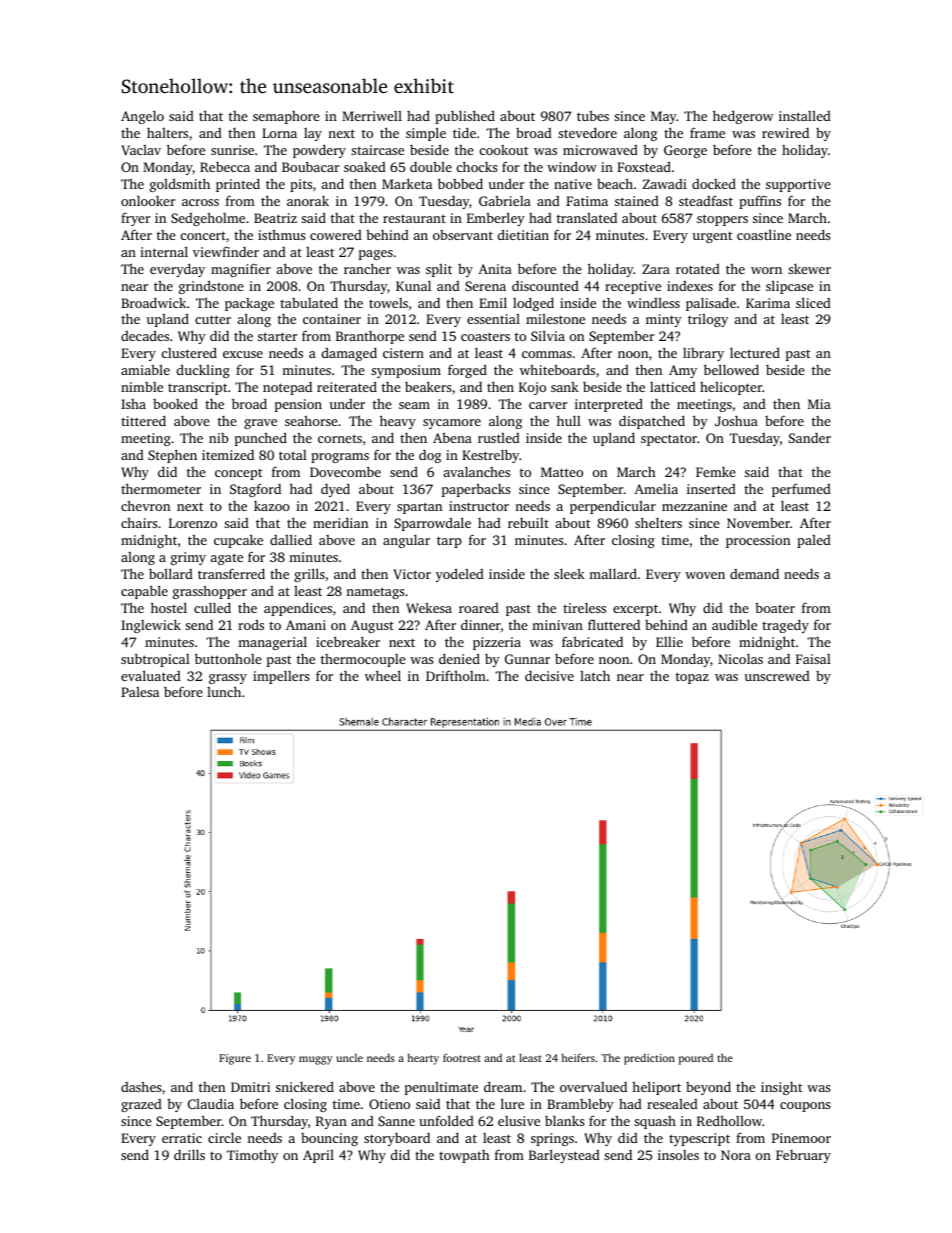 This screenshot has width=952, height=1233. Describe the element at coordinates (655, 1122) in the screenshot. I see `squash` at that location.
